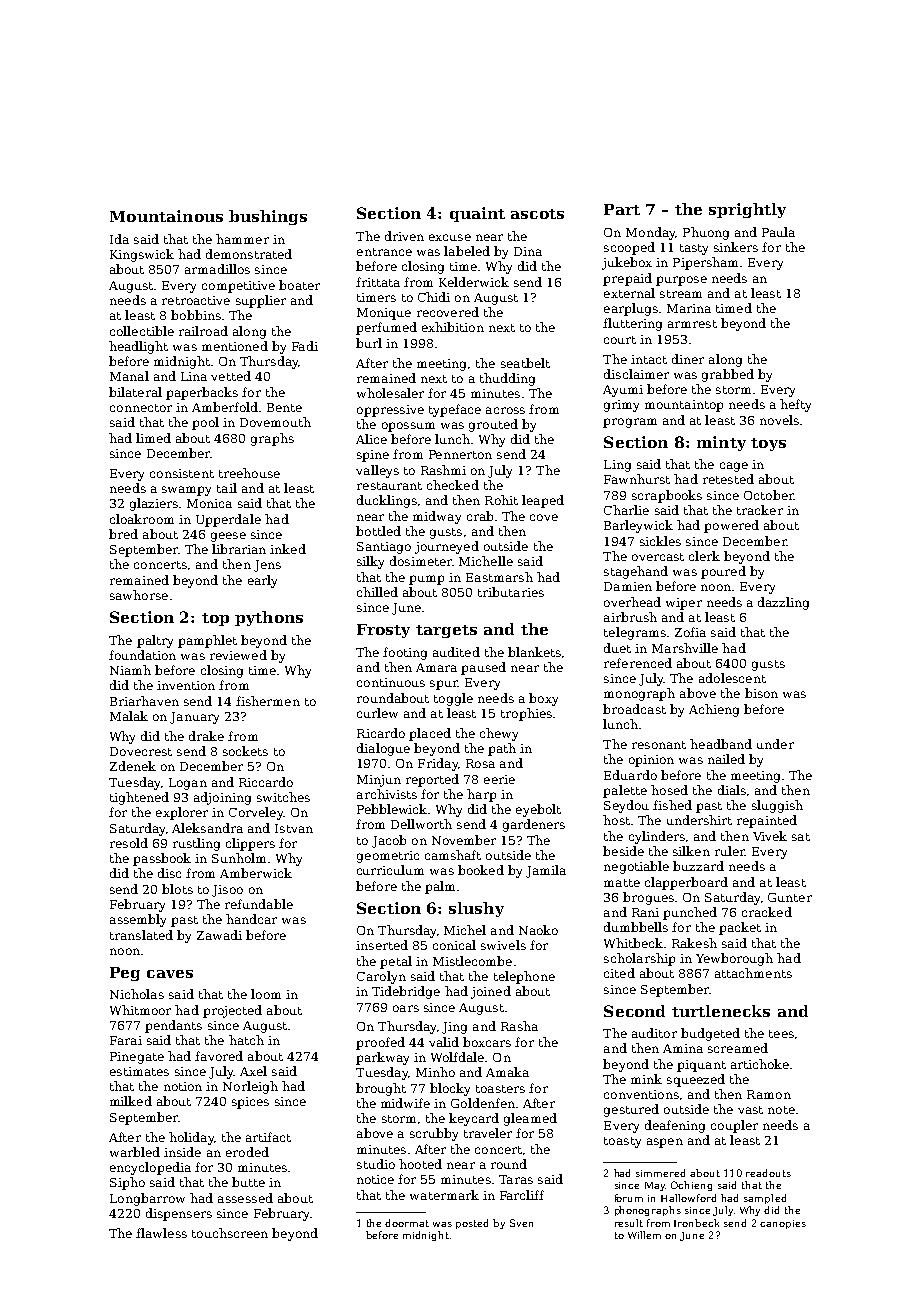 This page has height=1308, width=924. Describe the element at coordinates (781, 1034) in the page. I see `tees` at that location.
